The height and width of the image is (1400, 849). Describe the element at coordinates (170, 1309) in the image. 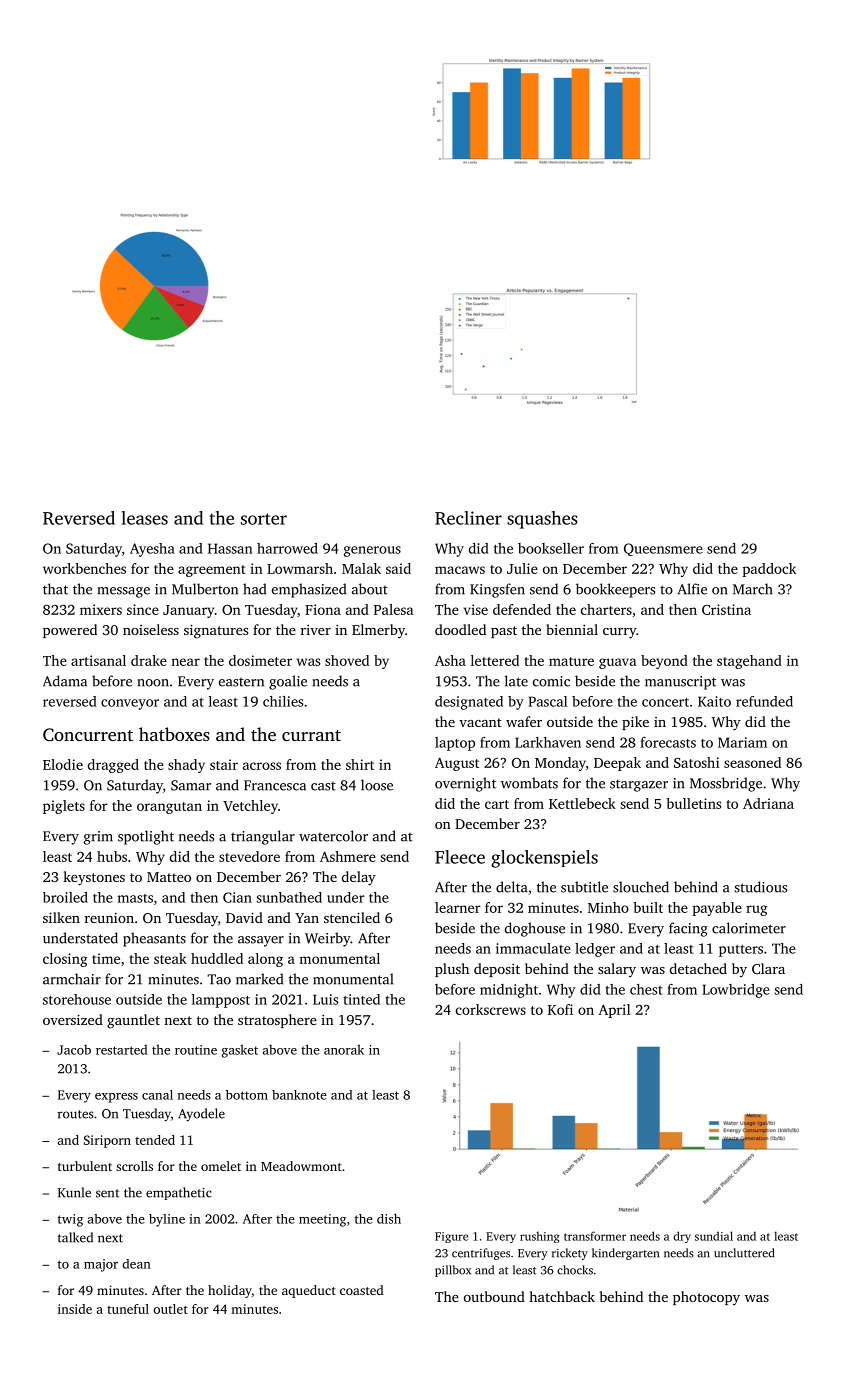

I see `outlet` at that location.
